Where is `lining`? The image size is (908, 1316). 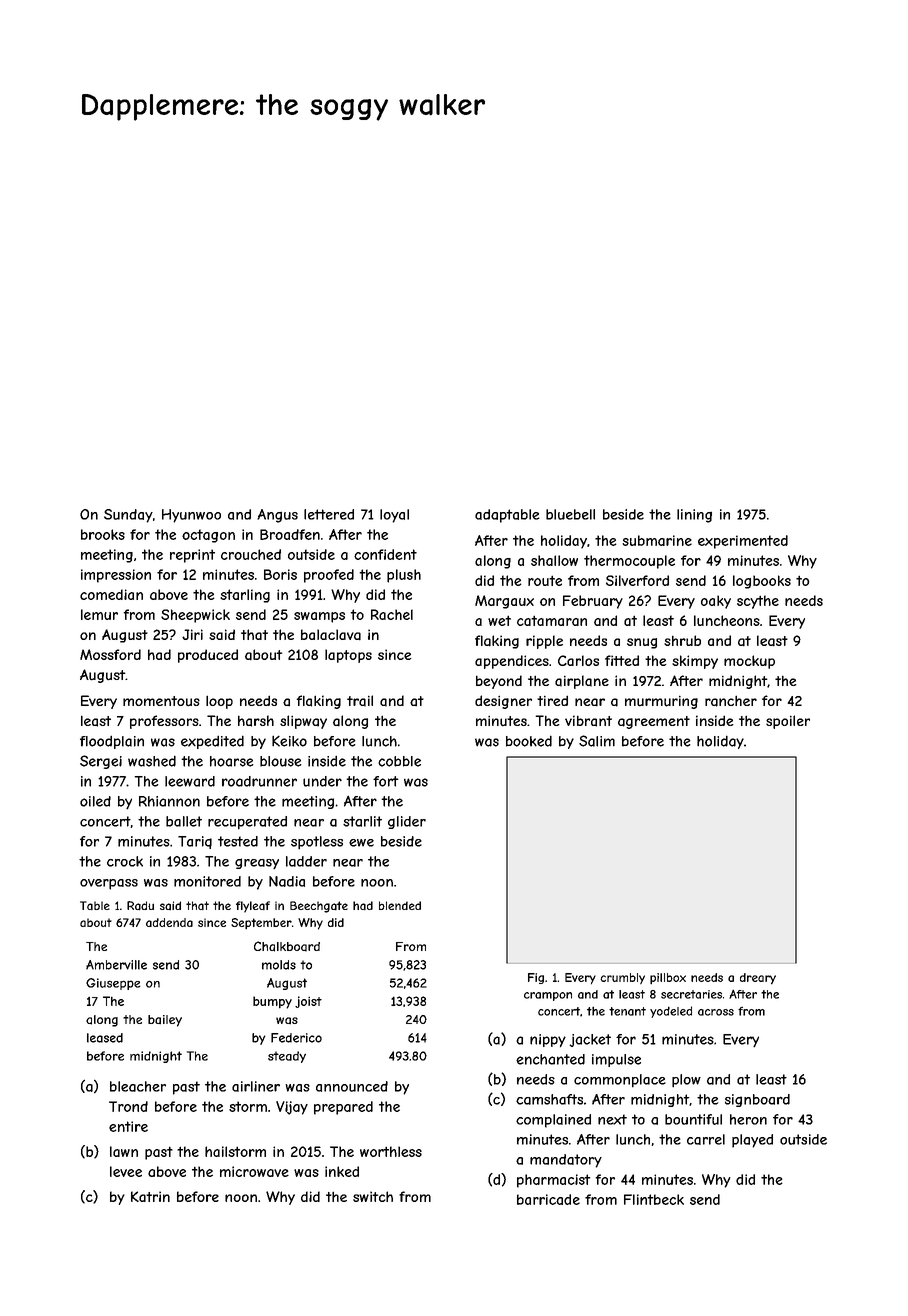 lining is located at coordinates (694, 516).
